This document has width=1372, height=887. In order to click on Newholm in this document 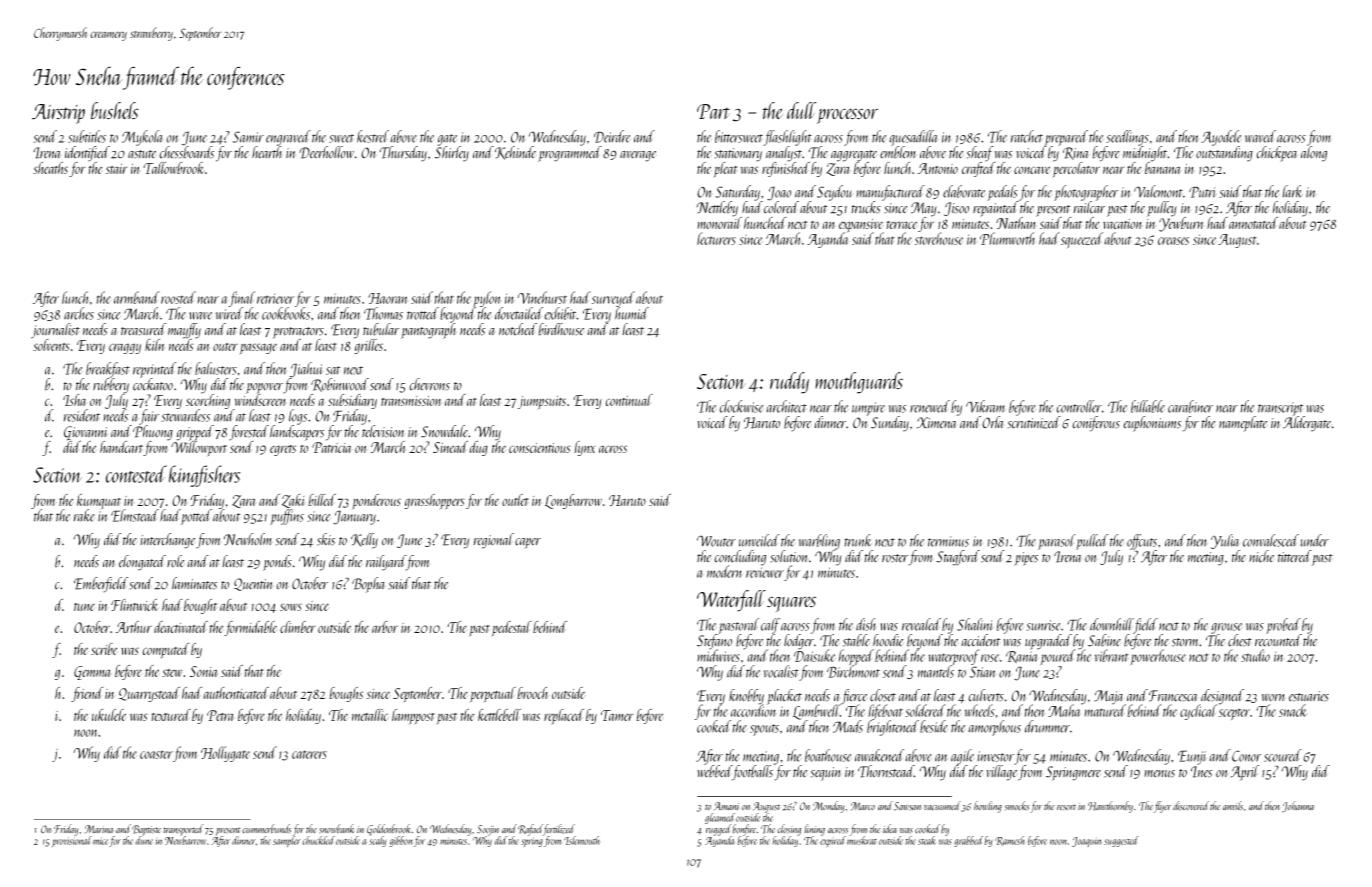, I will do `click(248, 539)`.
